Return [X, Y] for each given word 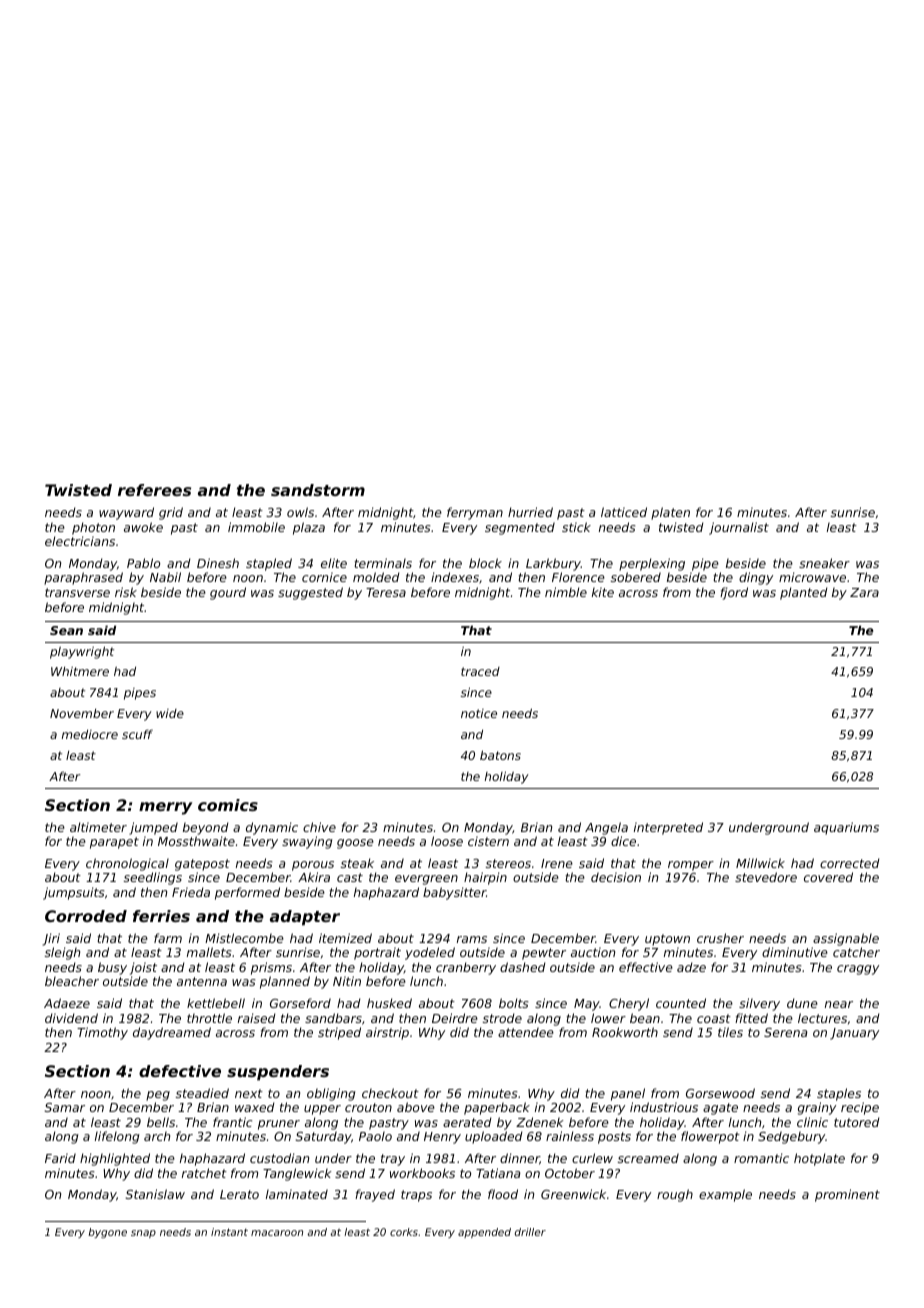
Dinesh [218, 563]
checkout [390, 1093]
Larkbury [553, 564]
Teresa [386, 592]
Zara [864, 592]
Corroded [86, 916]
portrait [377, 953]
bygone [107, 1233]
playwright [82, 652]
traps [416, 1196]
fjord [734, 593]
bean [645, 1018]
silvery [759, 1004]
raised [257, 1018]
